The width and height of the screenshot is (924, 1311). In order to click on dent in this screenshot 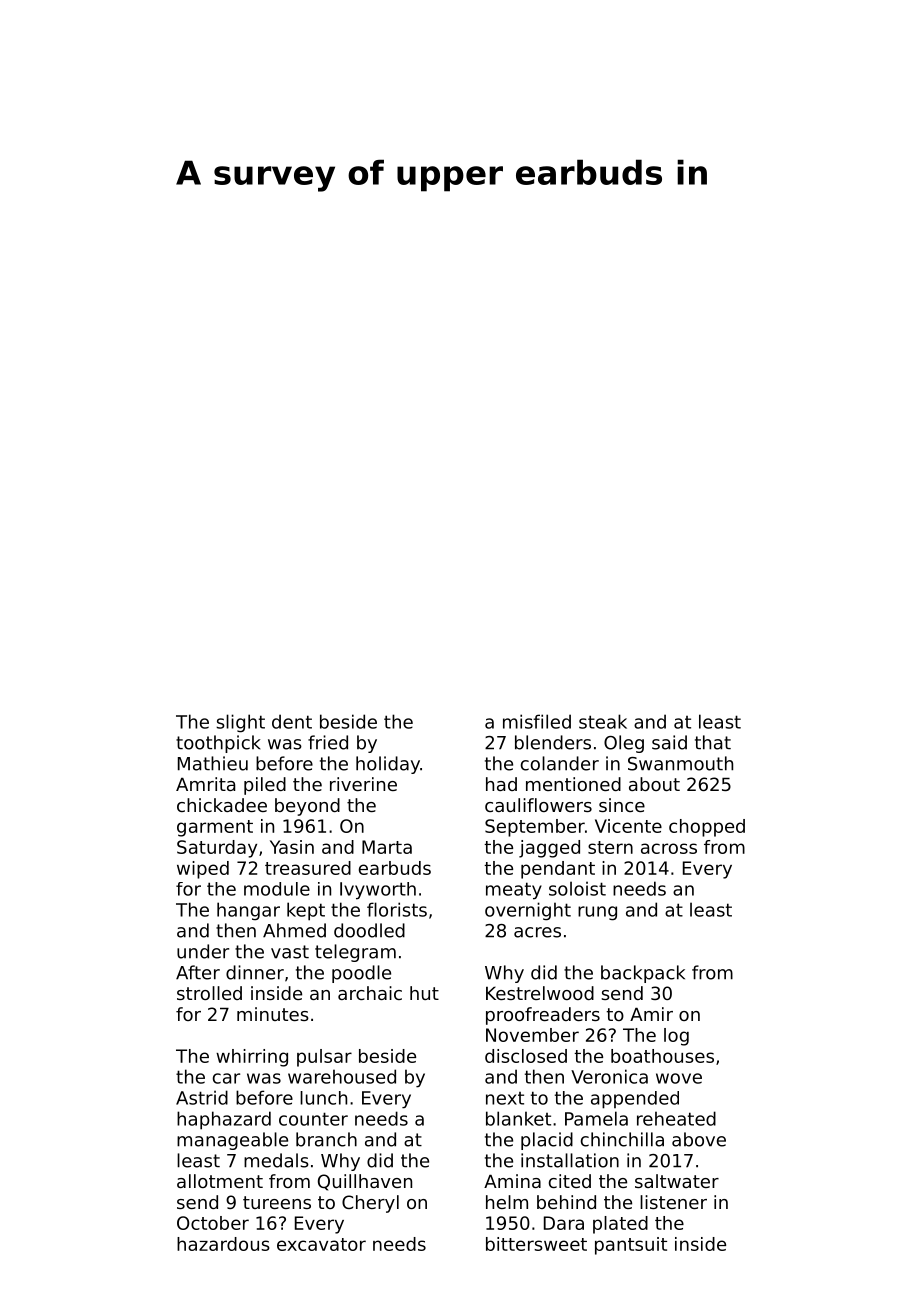, I will do `click(292, 721)`.
